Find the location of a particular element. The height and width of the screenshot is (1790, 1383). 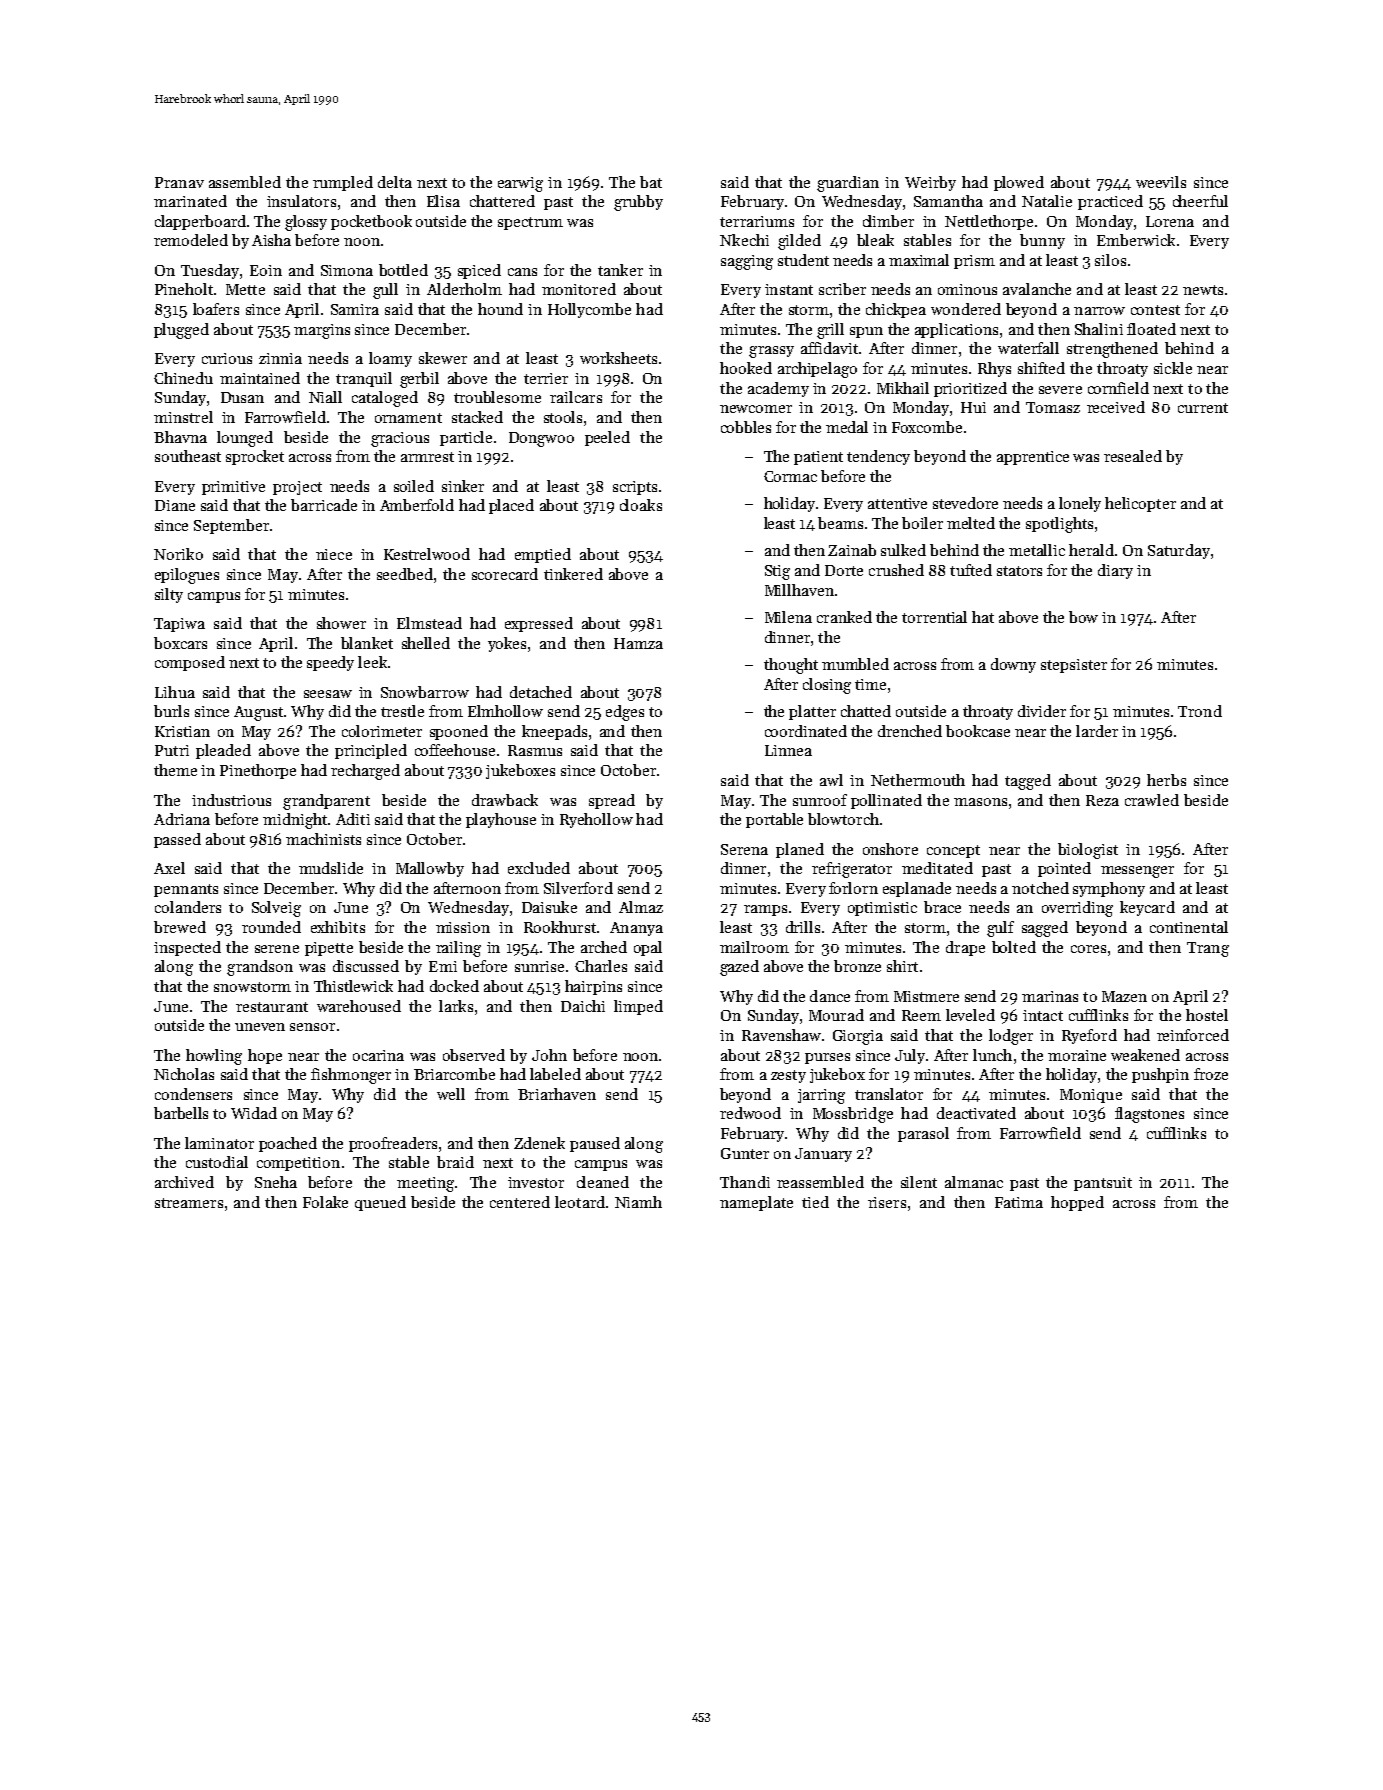

Bhavna is located at coordinates (180, 437).
